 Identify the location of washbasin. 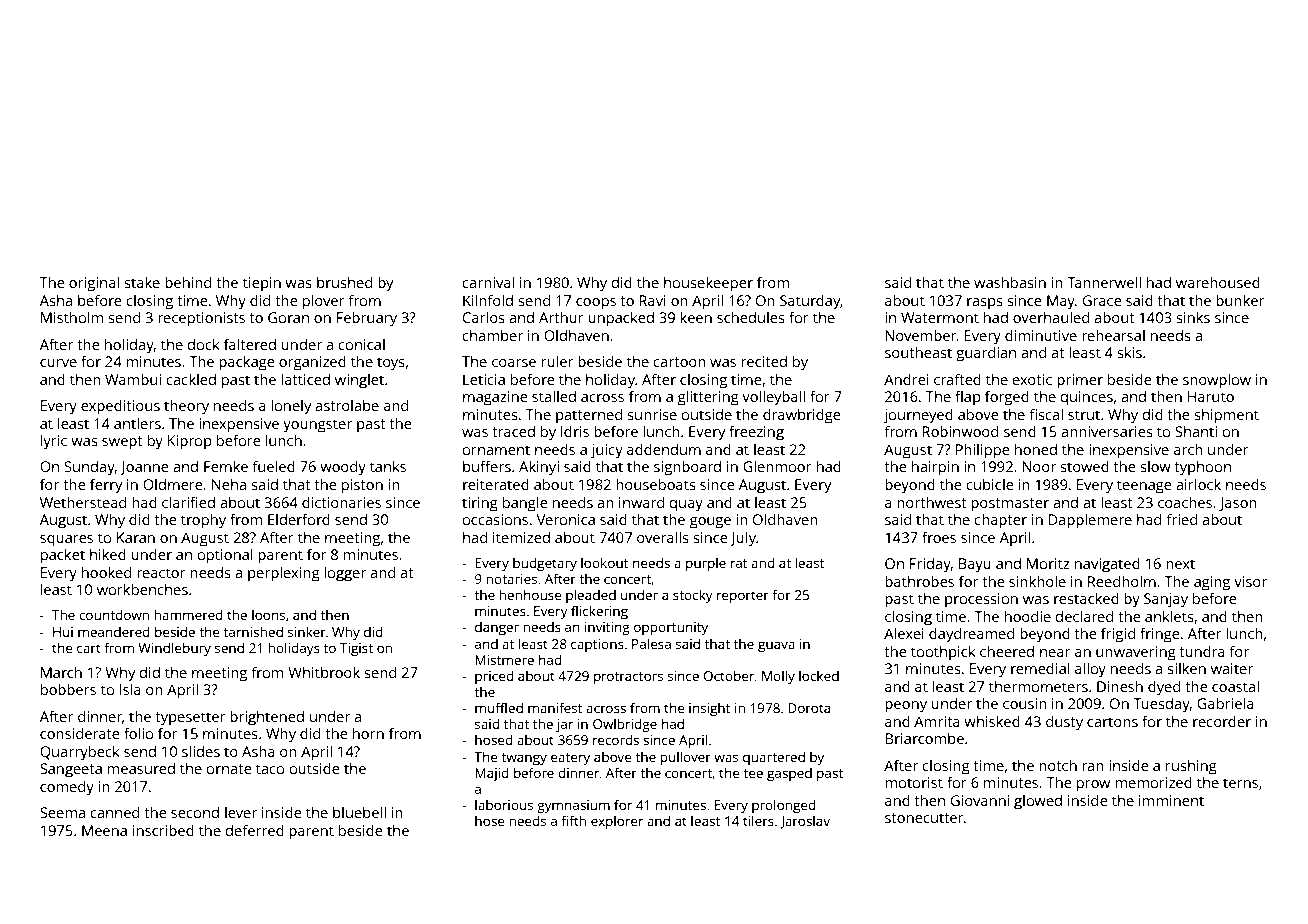
(1010, 282).
